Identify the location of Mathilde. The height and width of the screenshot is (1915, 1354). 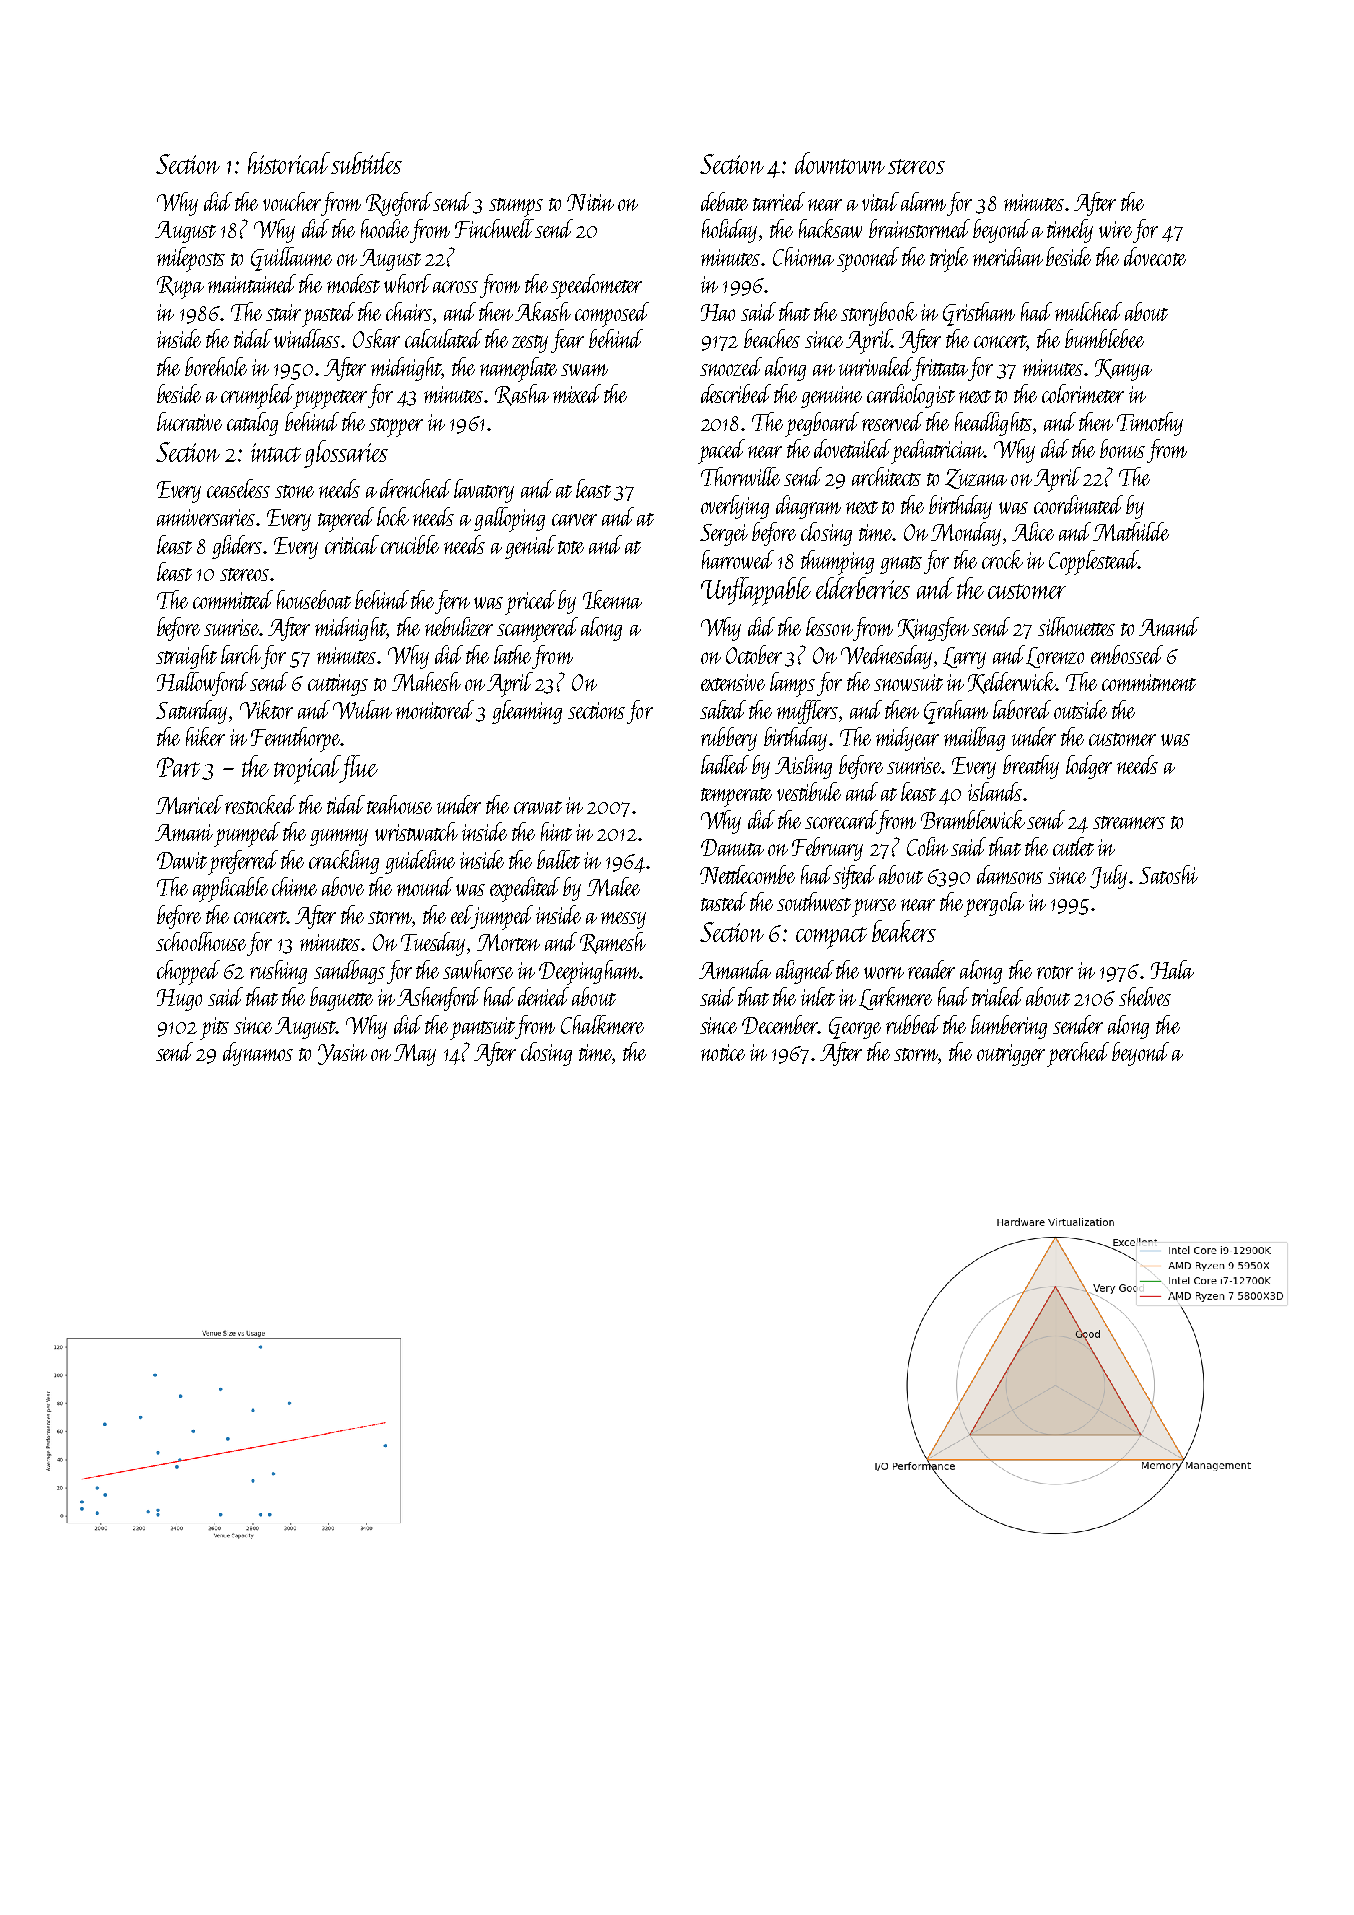
(1131, 531).
